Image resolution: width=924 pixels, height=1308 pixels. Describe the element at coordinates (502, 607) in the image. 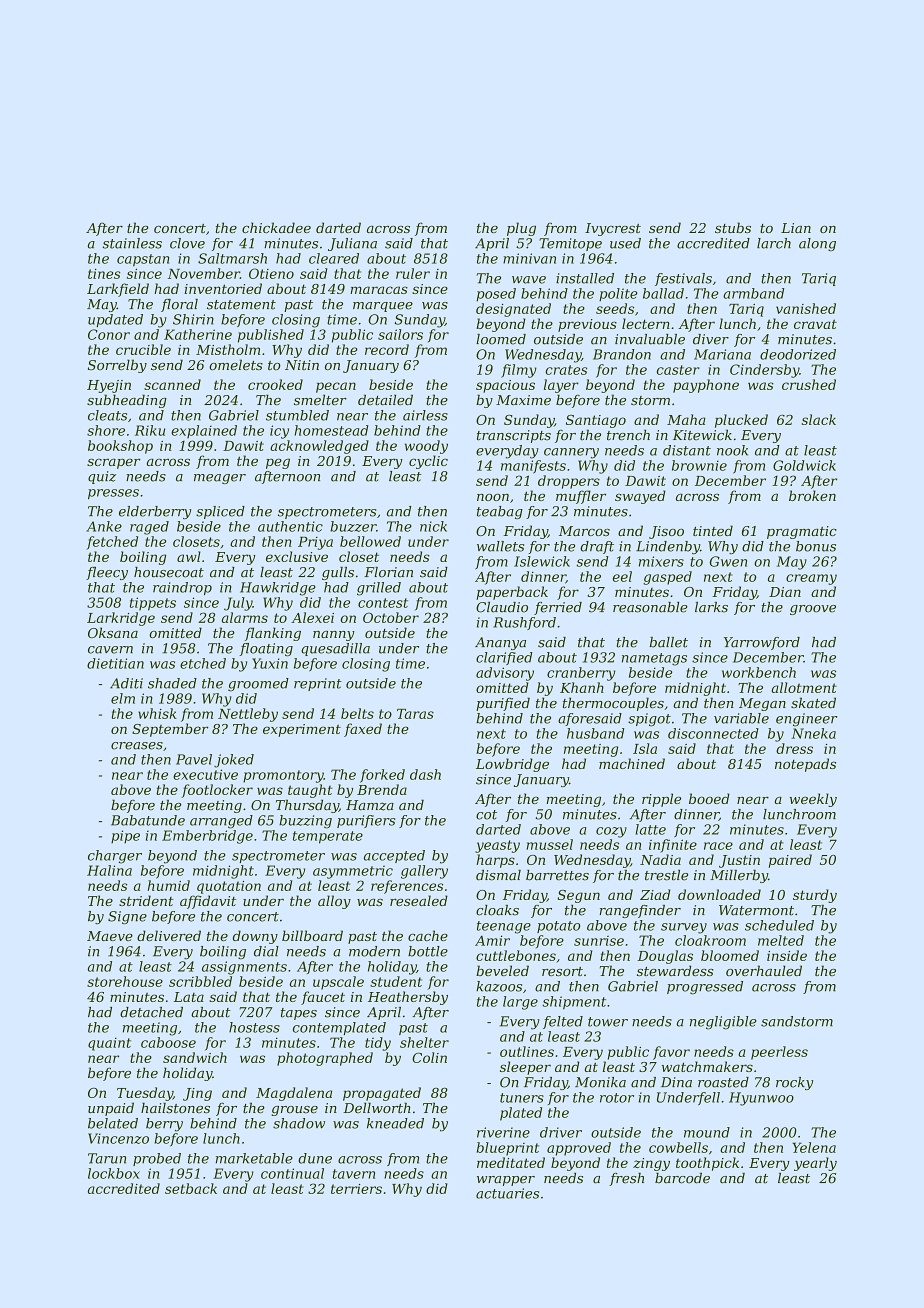

I see `Claudio` at that location.
